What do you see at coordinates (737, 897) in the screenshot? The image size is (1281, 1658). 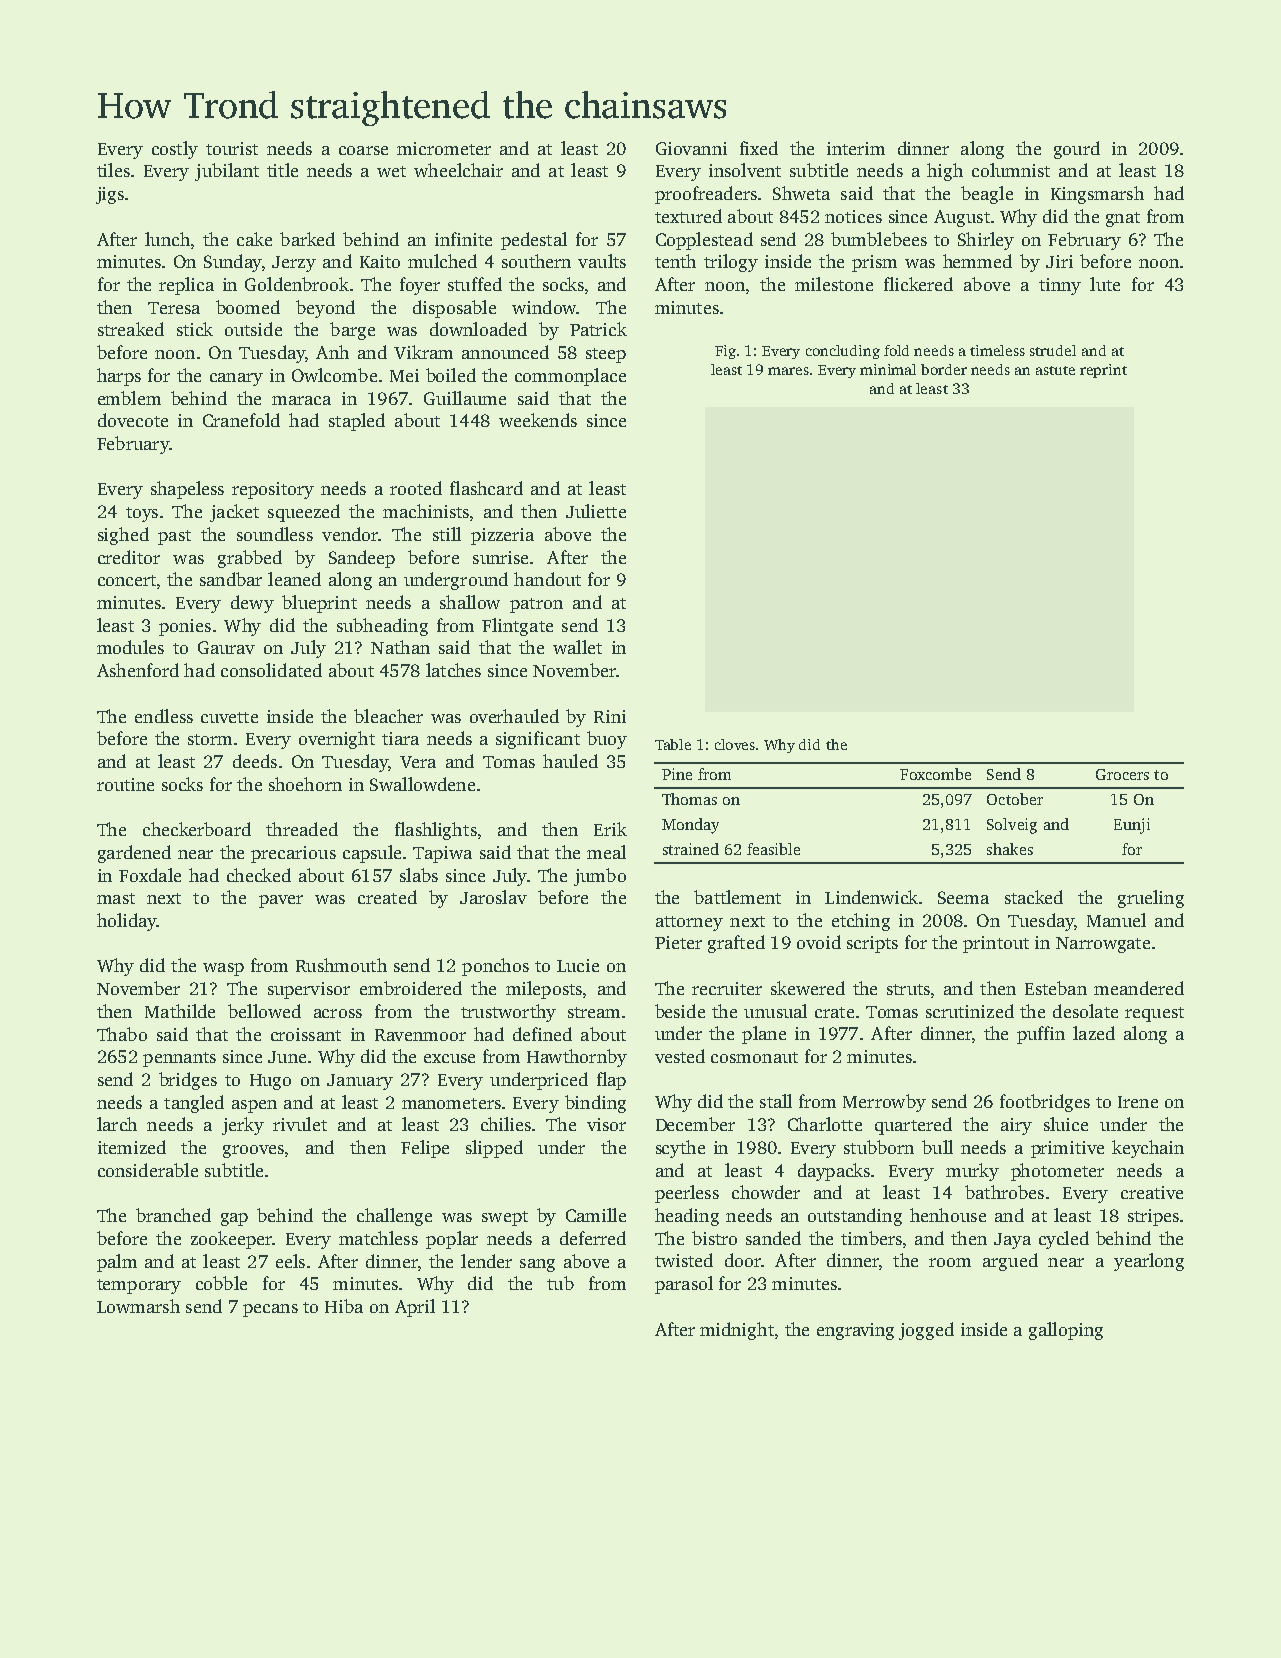 I see `battlement` at bounding box center [737, 897].
